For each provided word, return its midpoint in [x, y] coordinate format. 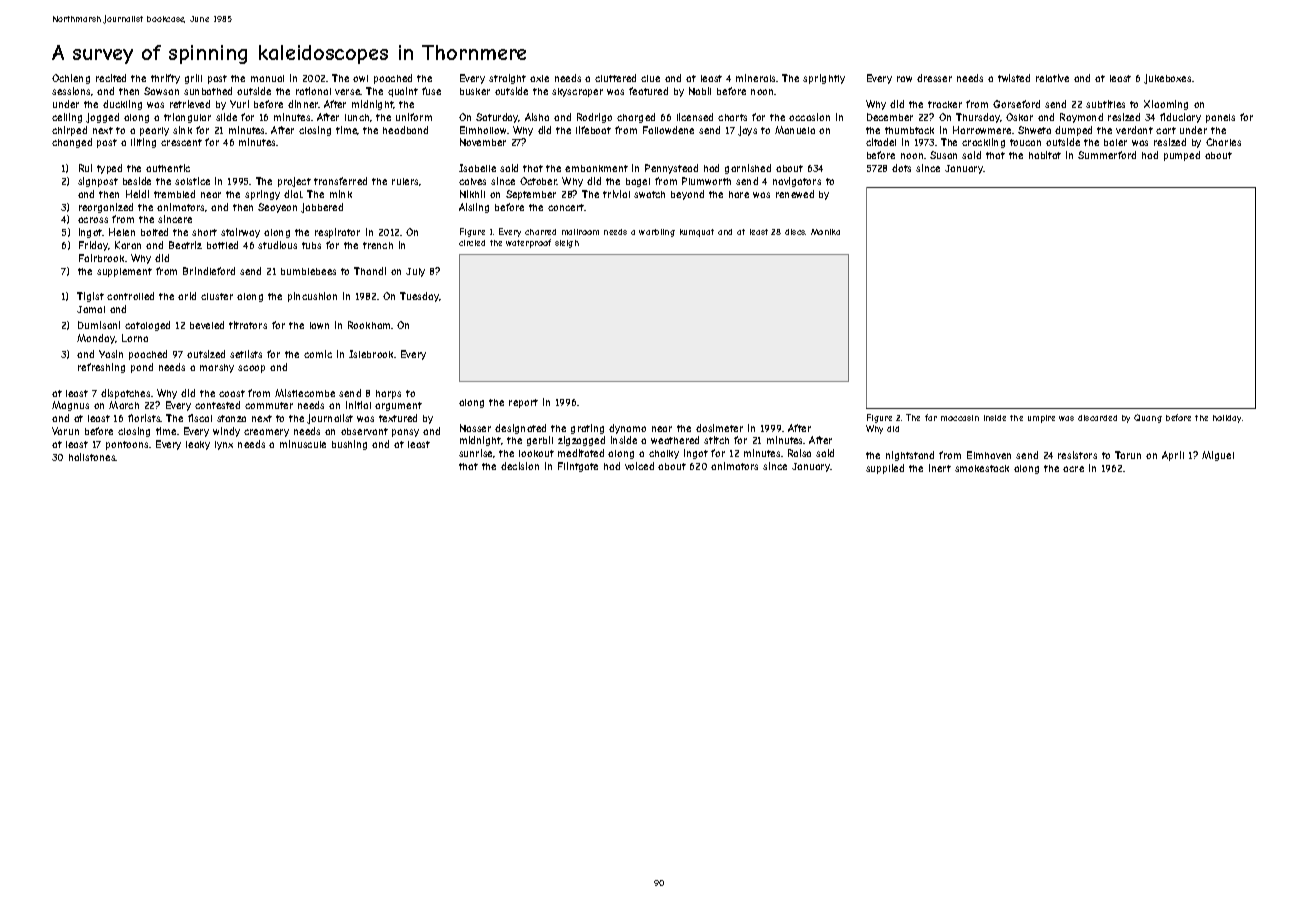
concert [566, 207]
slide [226, 117]
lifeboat [593, 130]
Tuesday [419, 297]
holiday [1227, 419]
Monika [825, 232]
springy [262, 195]
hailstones [92, 457]
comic [318, 354]
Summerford [1107, 155]
